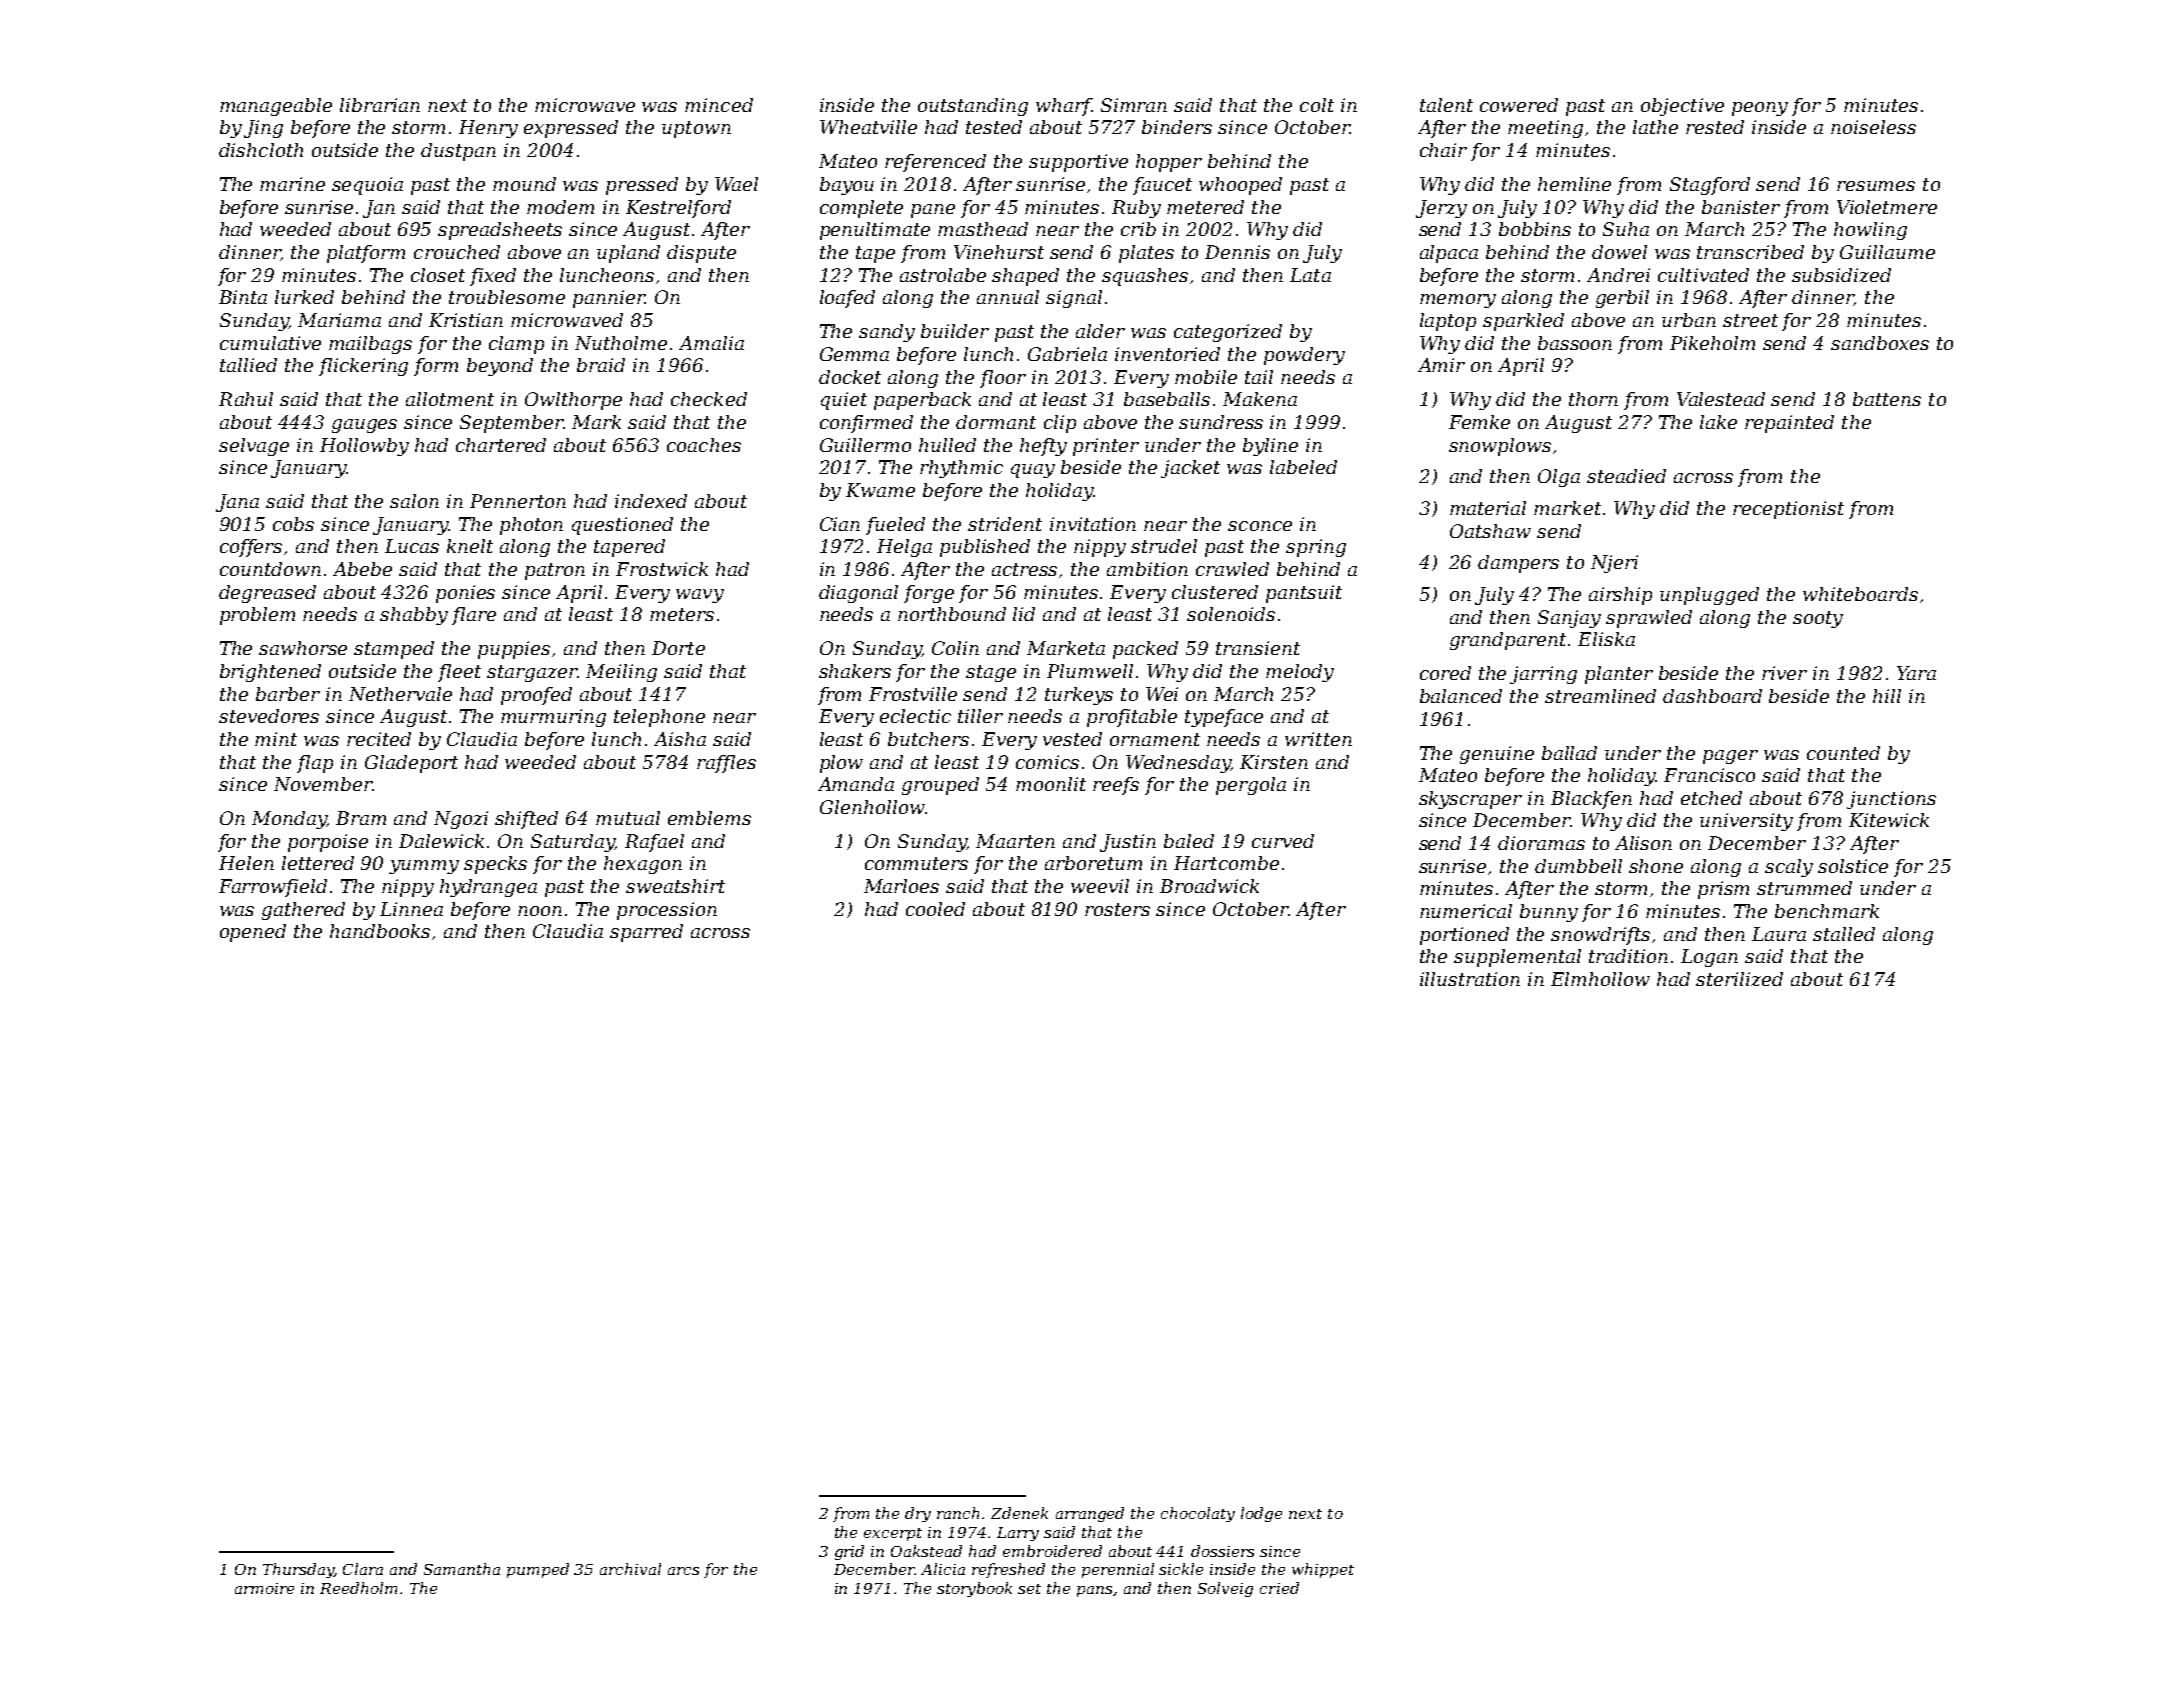 This document has width=2178, height=1683. What do you see at coordinates (1860, 594) in the document?
I see `whiteboards` at bounding box center [1860, 594].
